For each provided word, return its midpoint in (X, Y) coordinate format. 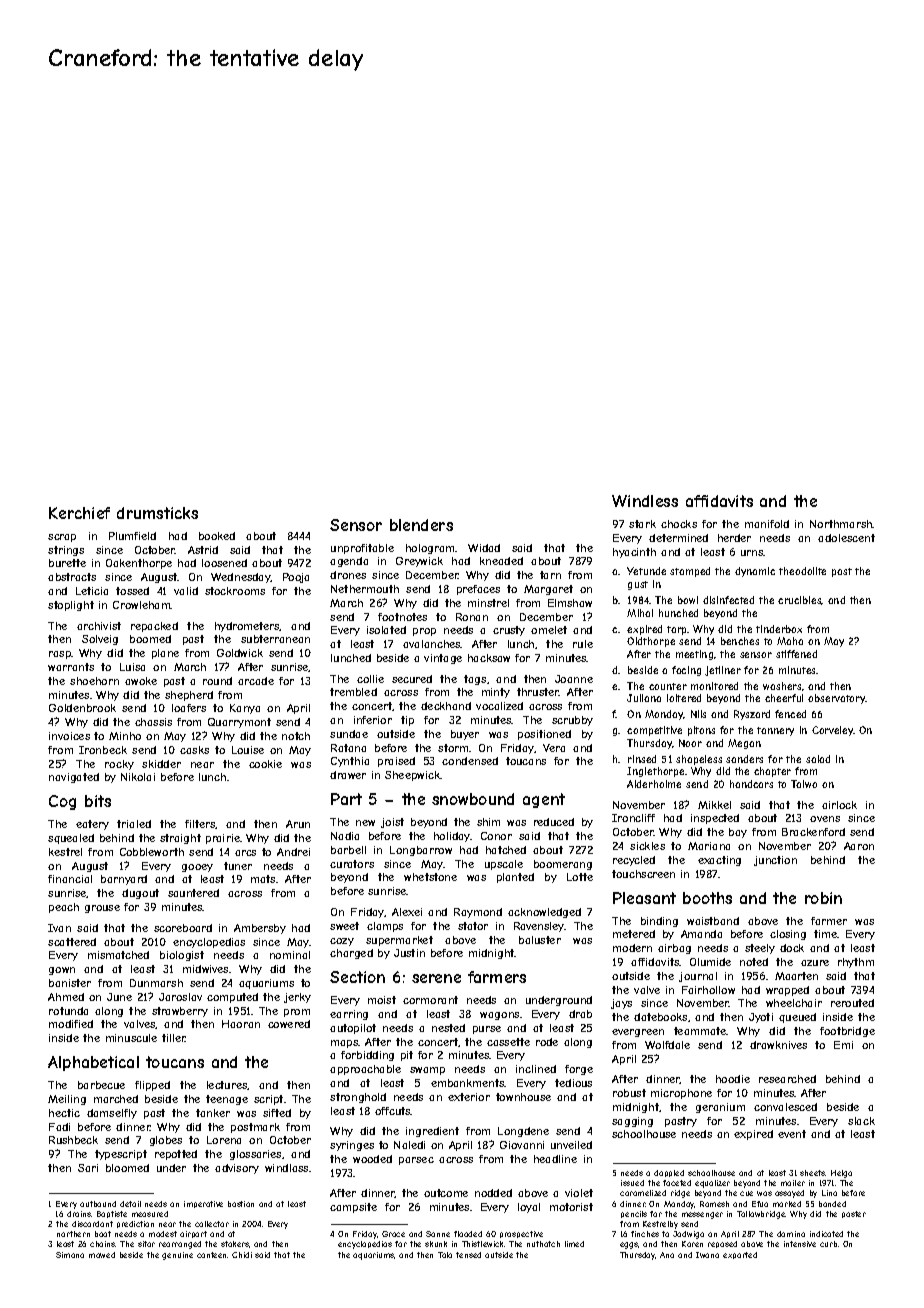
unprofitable (362, 549)
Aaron (859, 846)
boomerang (563, 865)
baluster (540, 940)
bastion (241, 1204)
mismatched (118, 955)
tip (407, 721)
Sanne (438, 1234)
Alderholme (654, 784)
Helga (841, 1174)
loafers (189, 708)
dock (792, 948)
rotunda (68, 1011)
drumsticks (157, 513)
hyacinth (634, 553)
